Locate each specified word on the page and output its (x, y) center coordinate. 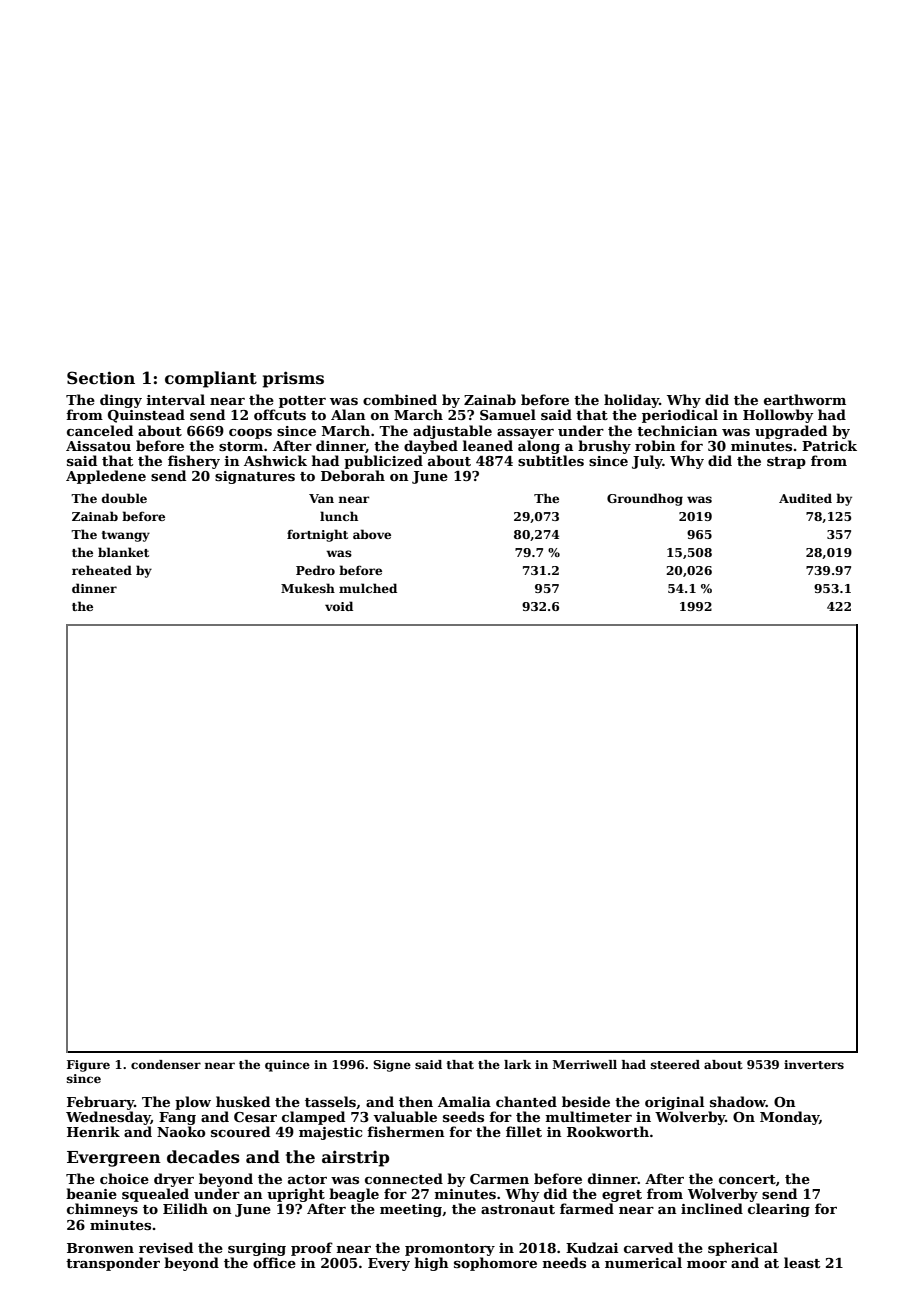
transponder (113, 1264)
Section (101, 378)
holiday (631, 401)
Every (389, 1264)
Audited (805, 498)
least (802, 1262)
